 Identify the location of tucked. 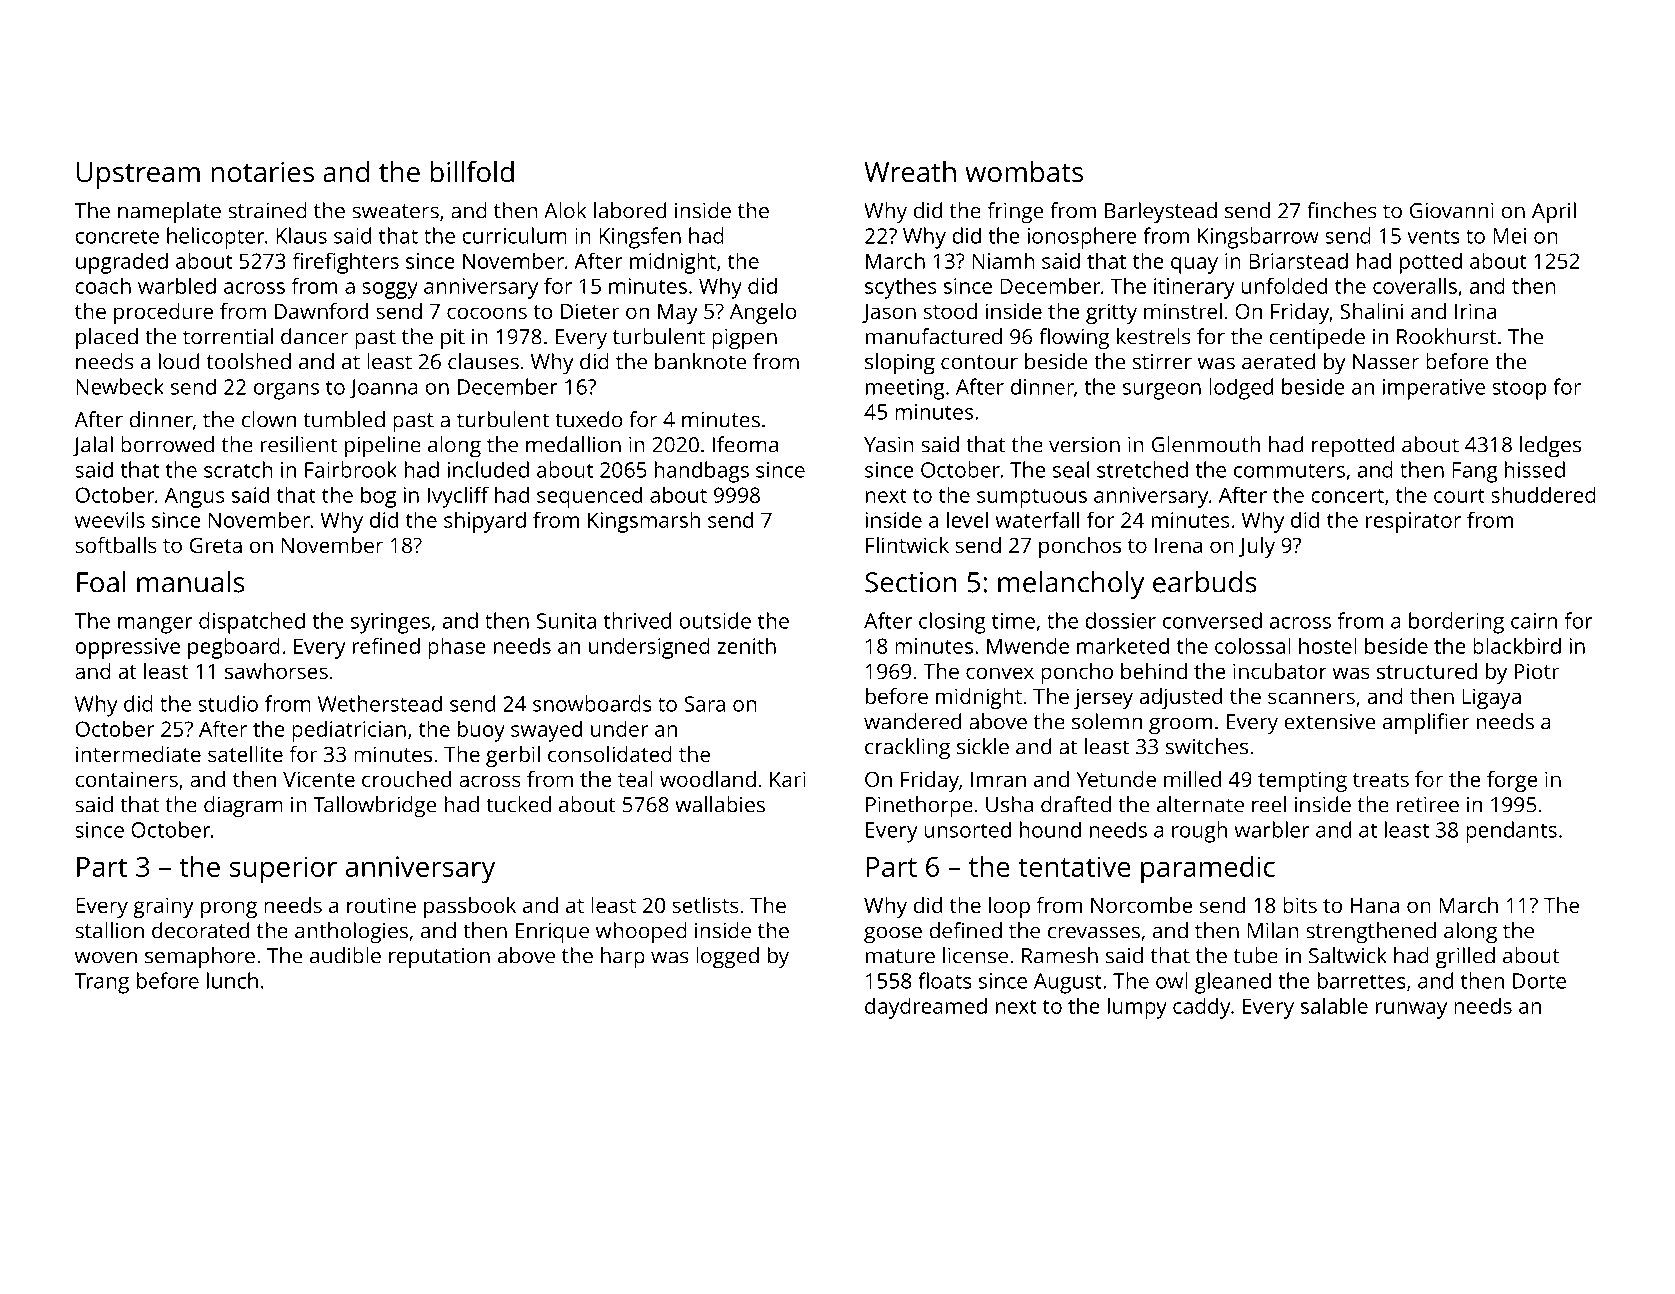
(518, 804).
